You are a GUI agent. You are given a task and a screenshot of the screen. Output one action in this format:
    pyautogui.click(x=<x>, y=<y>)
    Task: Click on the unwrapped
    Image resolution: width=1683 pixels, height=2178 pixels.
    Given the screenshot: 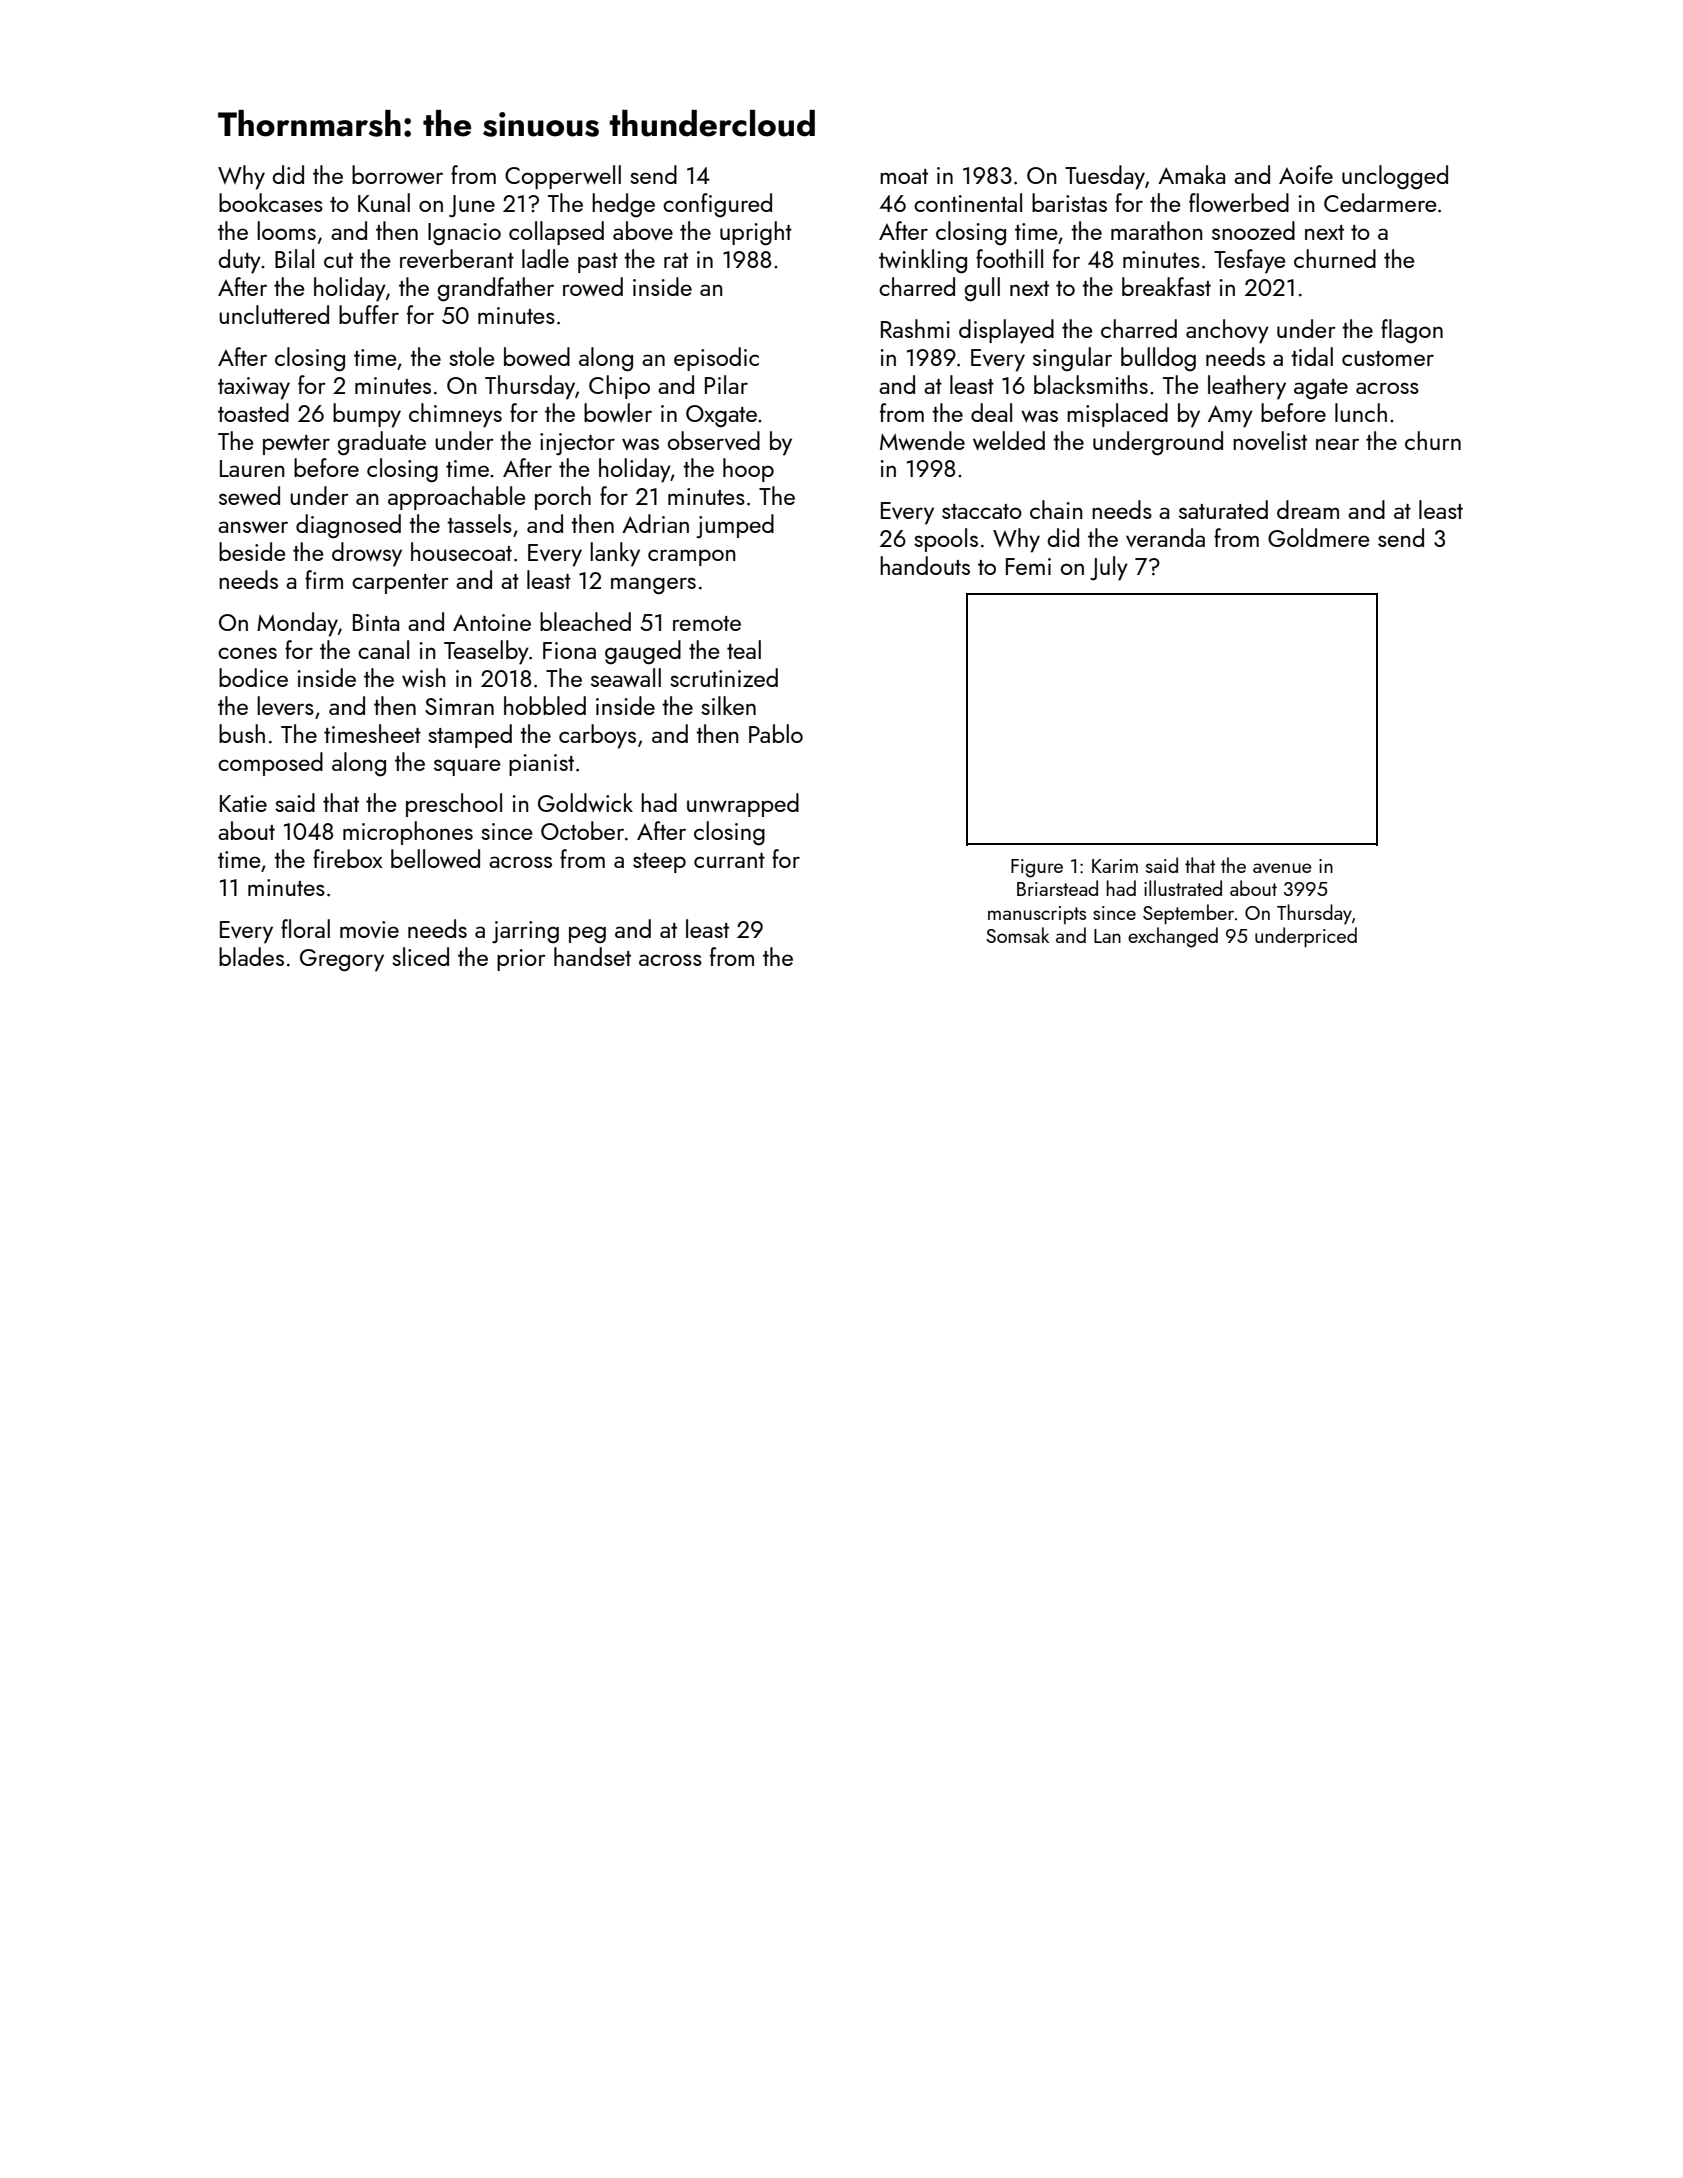 What is the action you would take?
    pyautogui.click(x=743, y=805)
